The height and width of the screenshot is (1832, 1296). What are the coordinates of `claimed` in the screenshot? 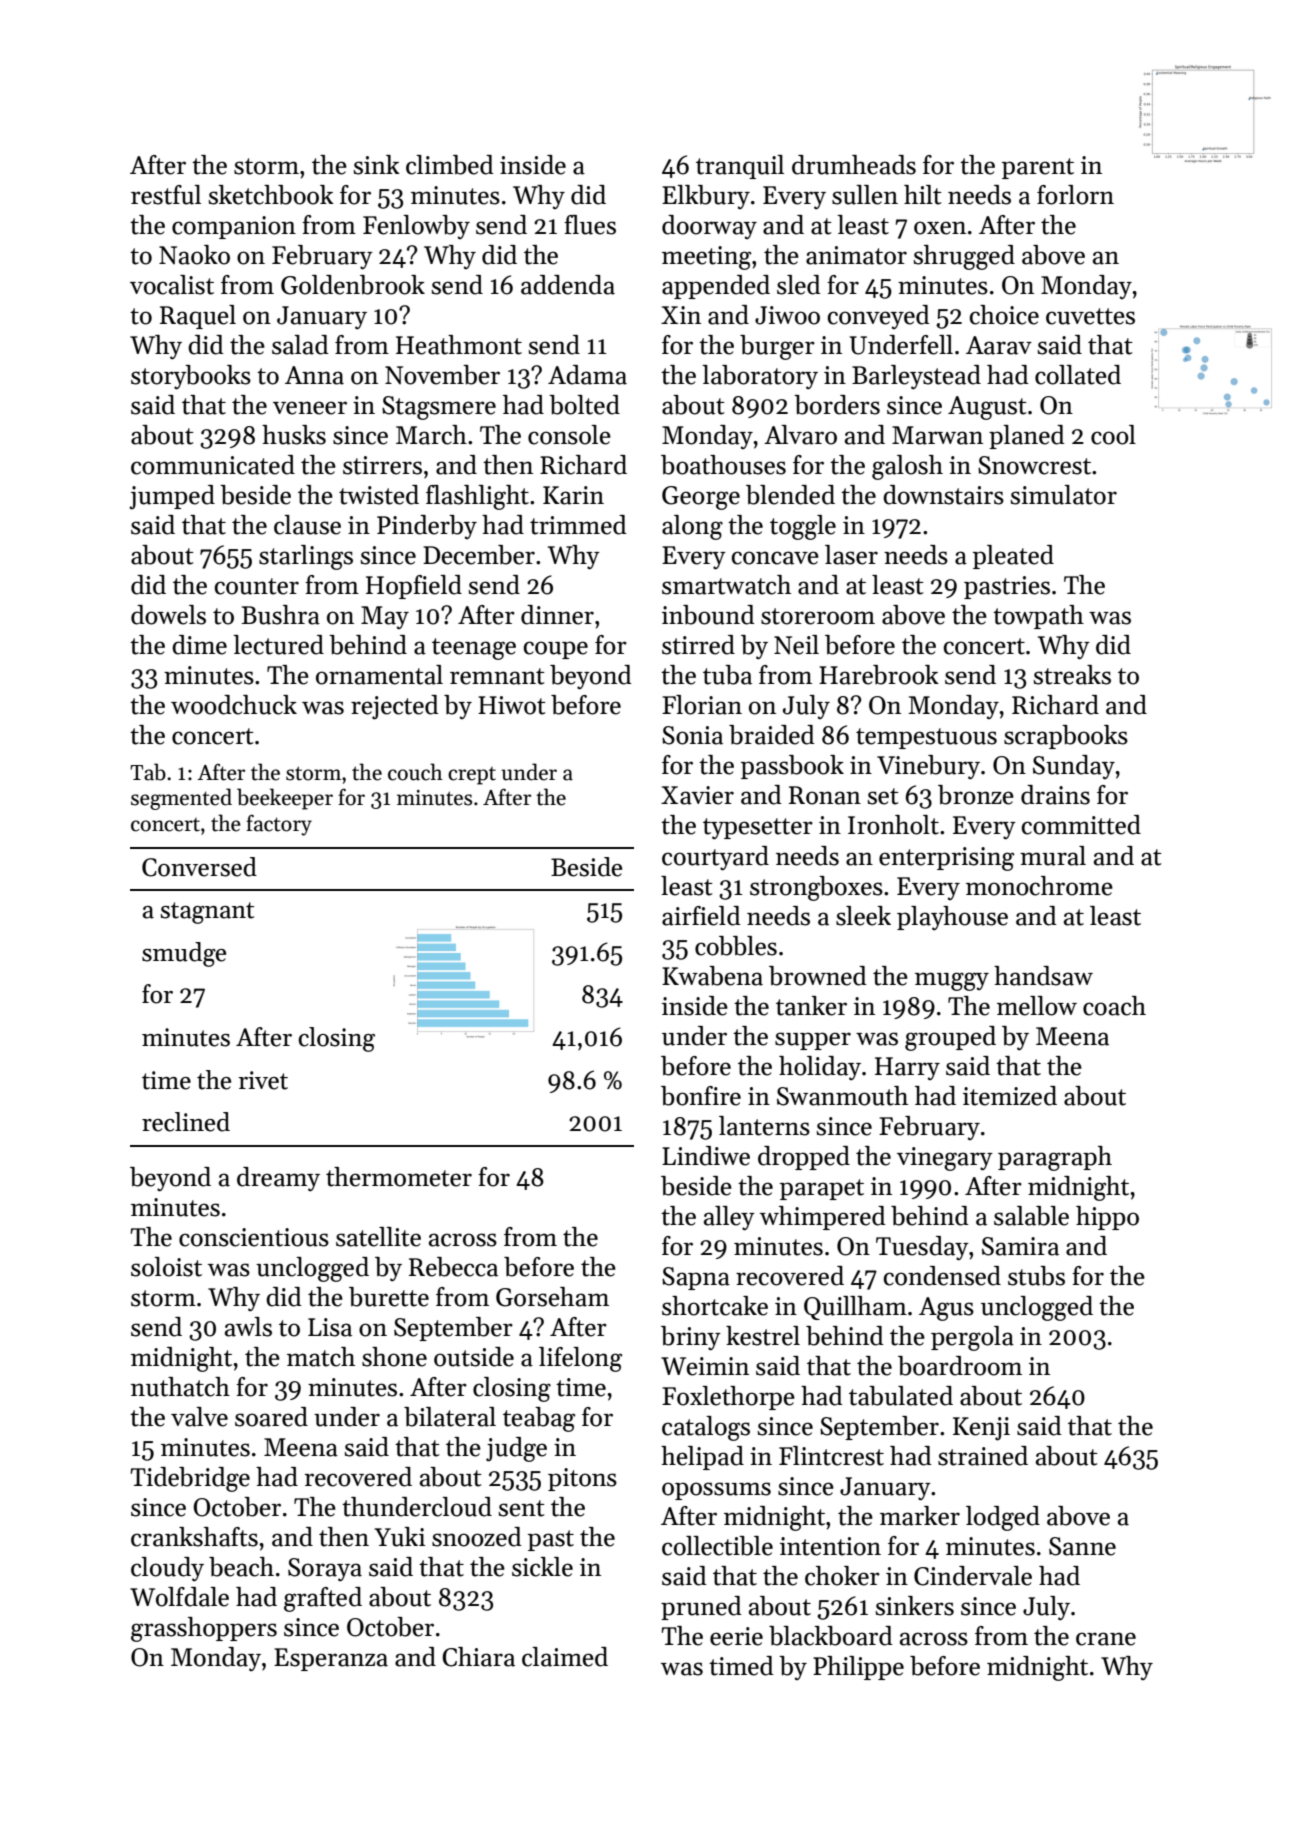 It's located at (565, 1657).
